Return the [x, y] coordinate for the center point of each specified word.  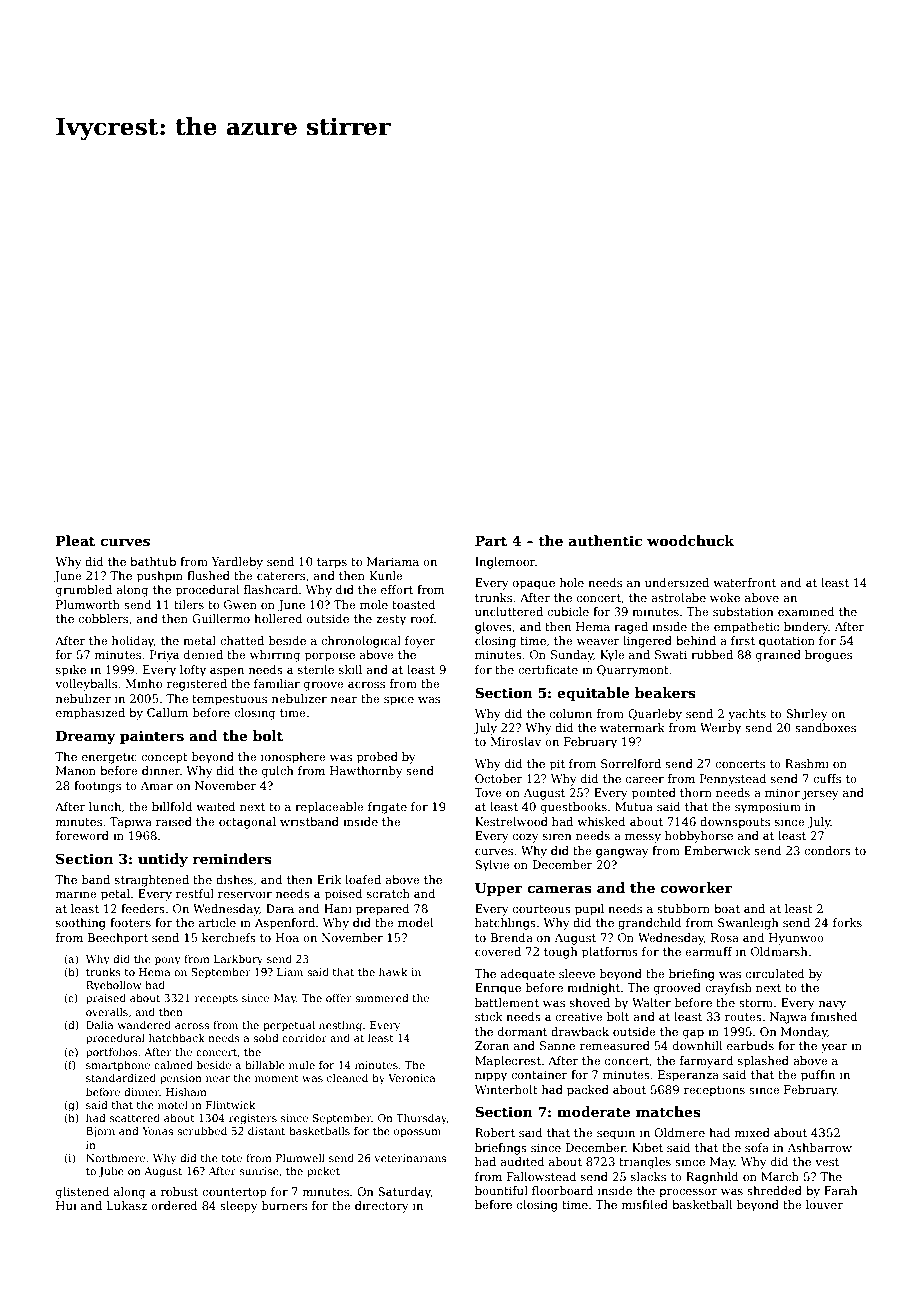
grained [778, 656]
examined [806, 611]
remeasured [615, 1045]
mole [374, 604]
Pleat [75, 540]
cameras [559, 889]
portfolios [111, 1053]
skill [350, 669]
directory [382, 1207]
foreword [82, 835]
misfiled [645, 1204]
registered [197, 685]
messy [643, 838]
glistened [83, 1193]
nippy [491, 1076]
